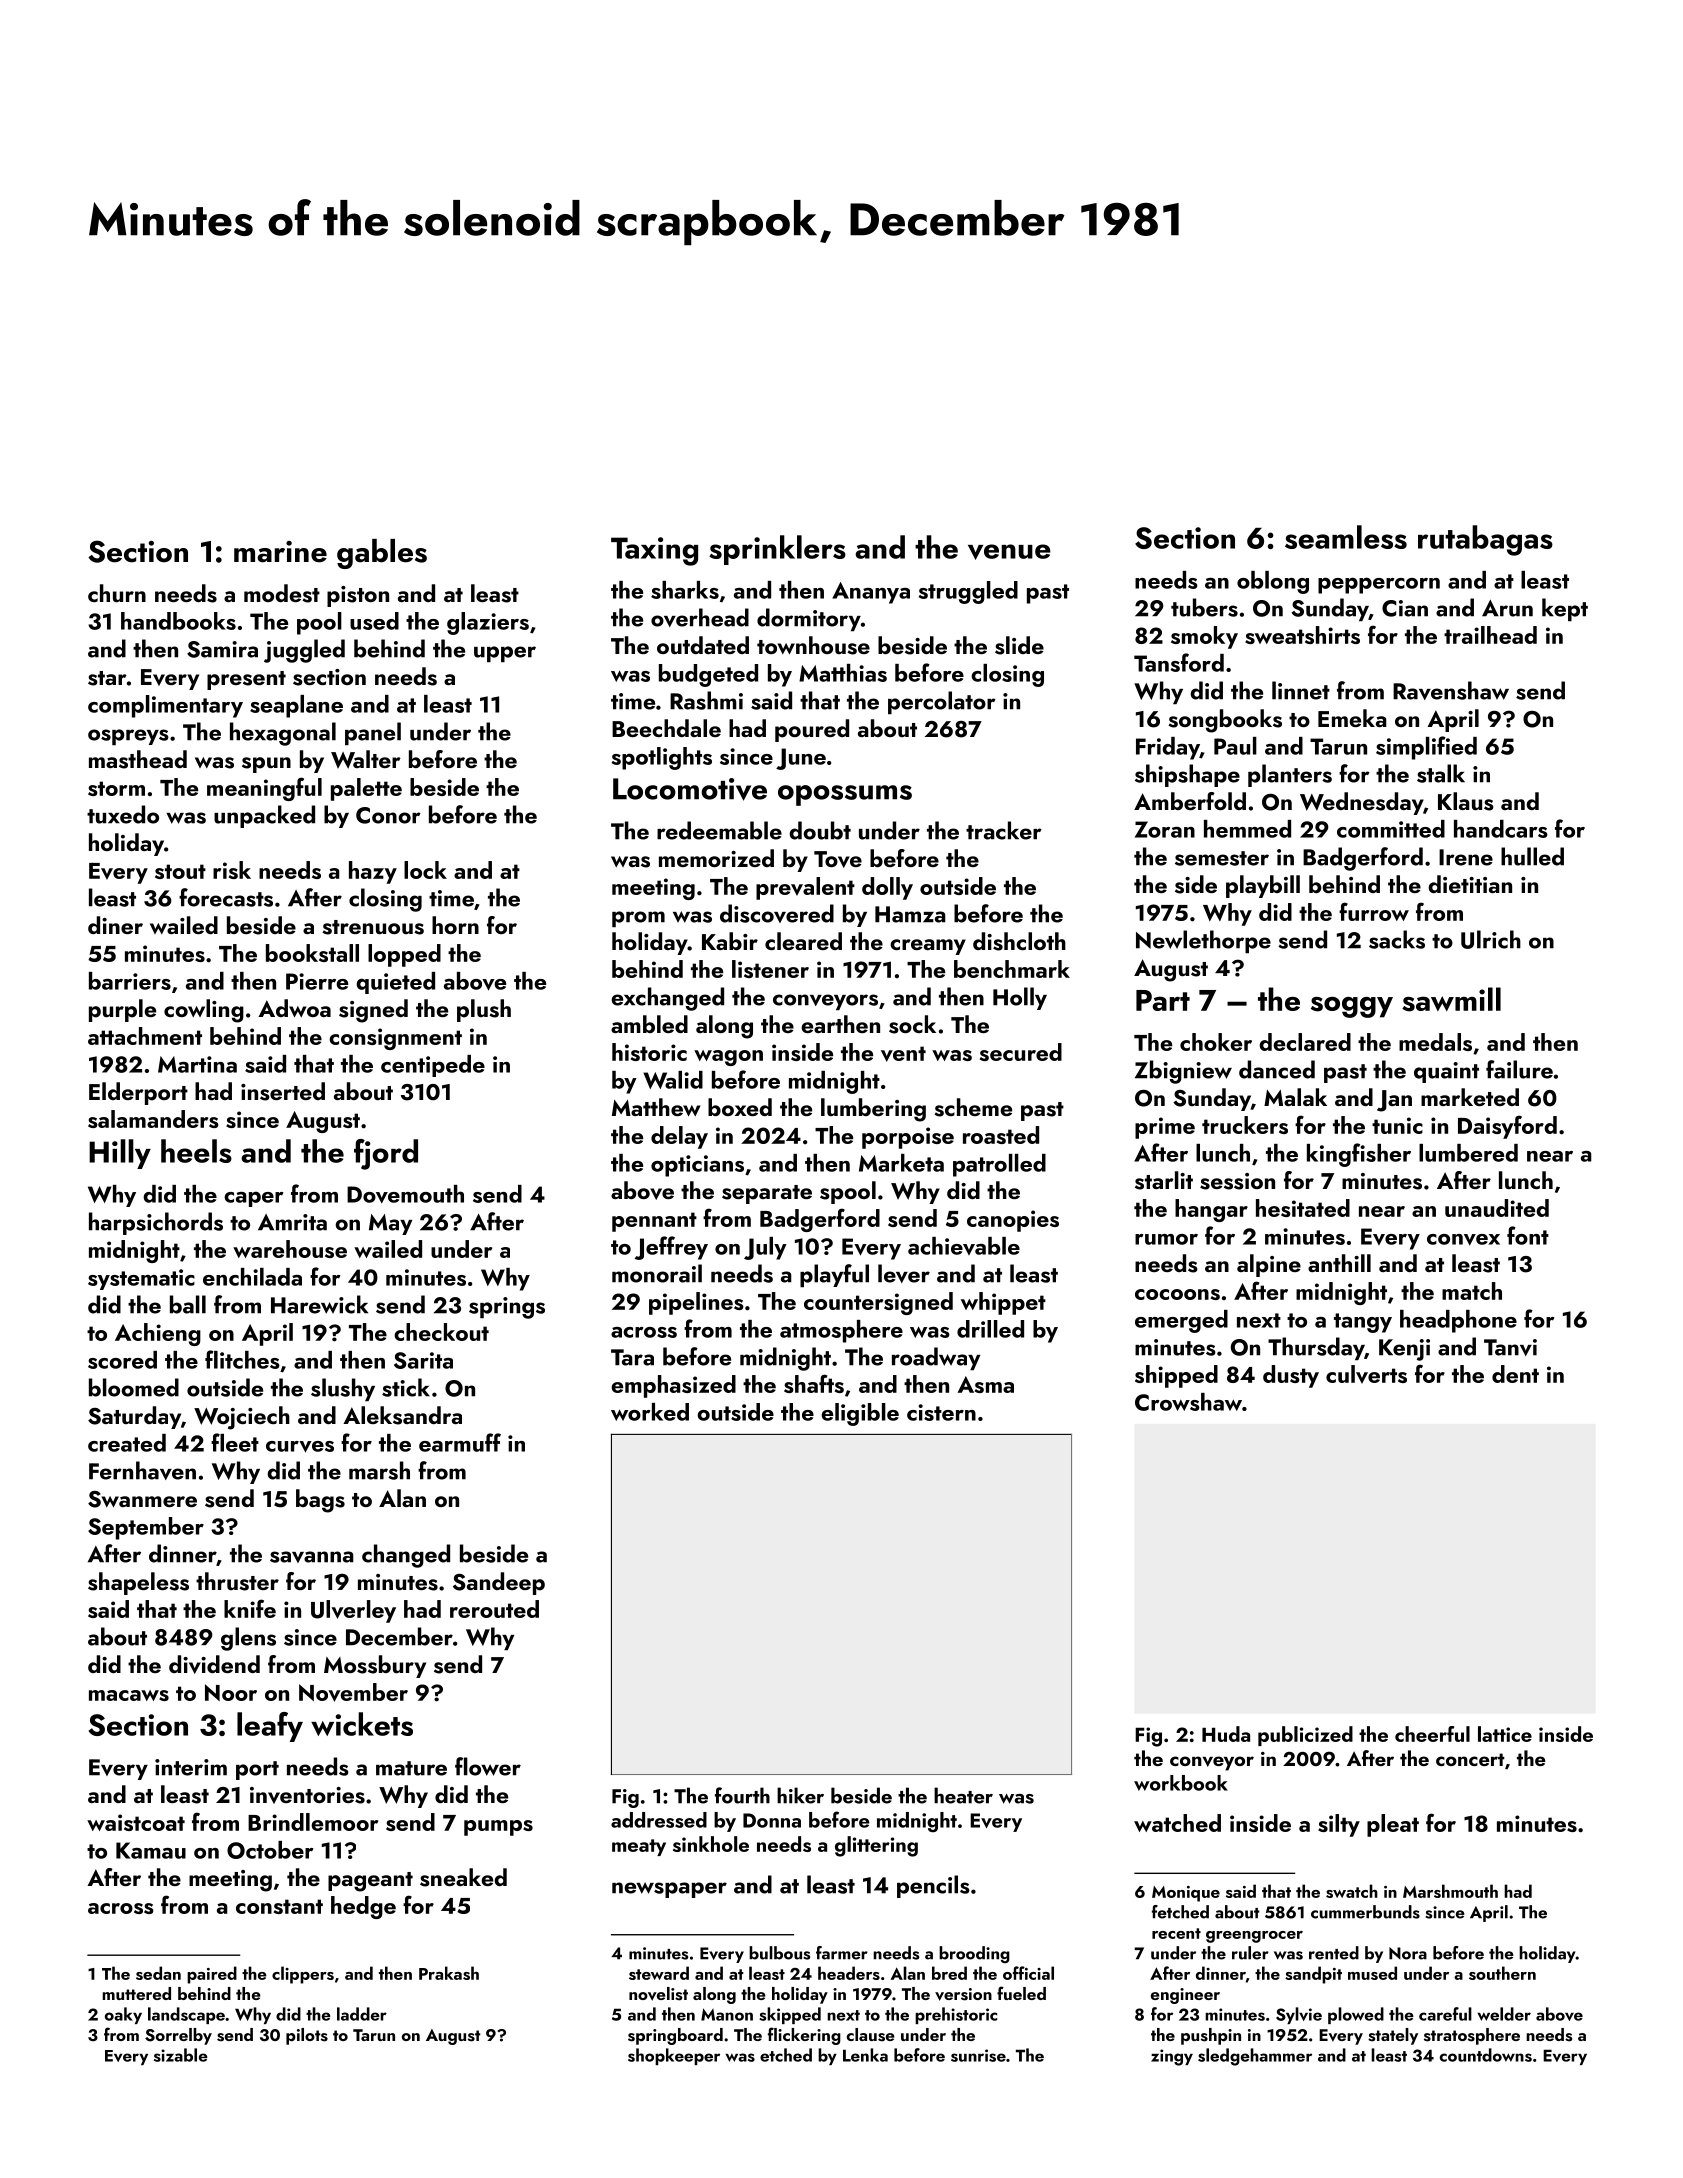  Describe the element at coordinates (1393, 1825) in the document. I see `pleat` at that location.
